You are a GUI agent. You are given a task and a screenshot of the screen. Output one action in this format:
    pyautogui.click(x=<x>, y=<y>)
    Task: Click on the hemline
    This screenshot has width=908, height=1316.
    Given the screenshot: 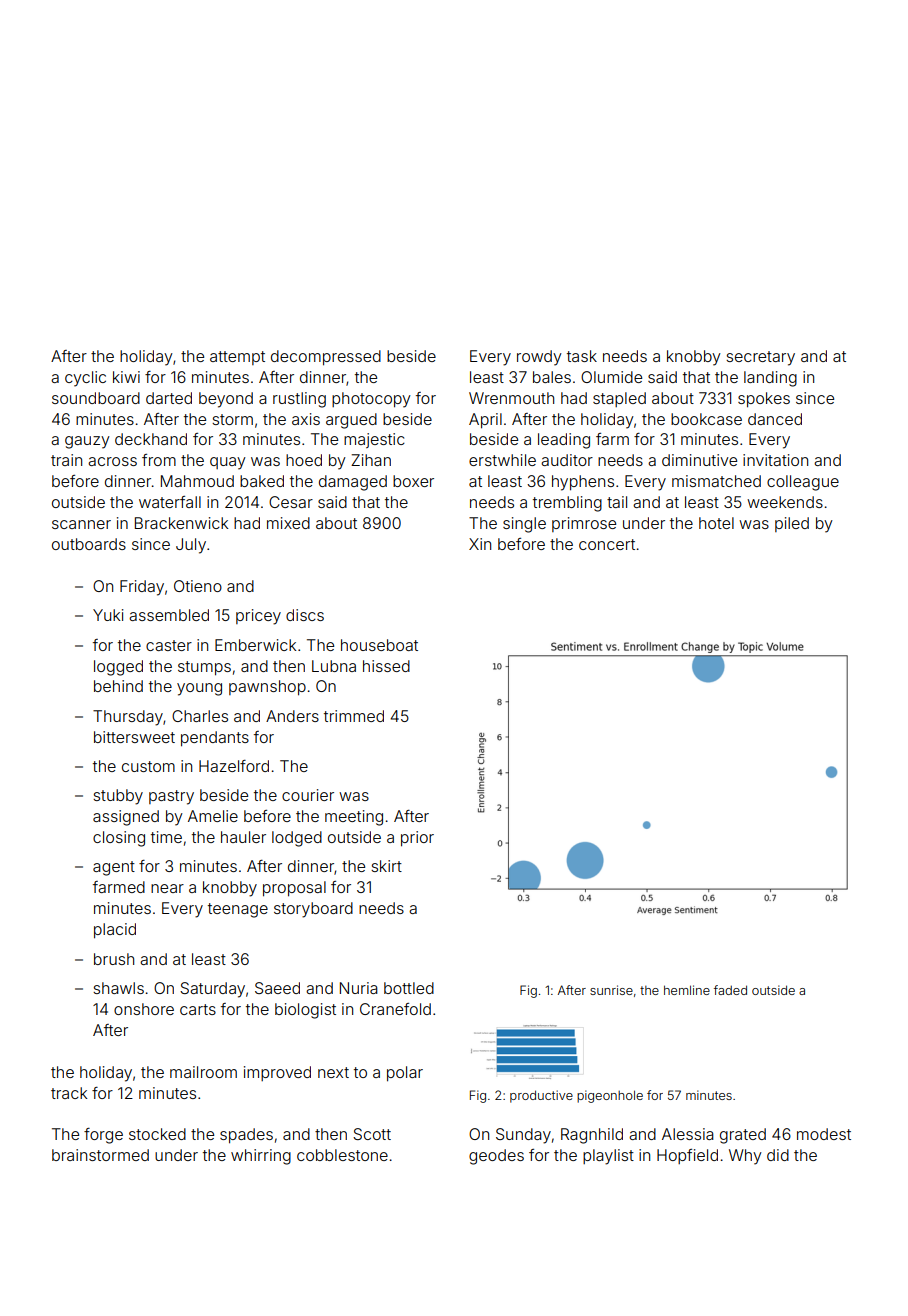 What is the action you would take?
    pyautogui.click(x=687, y=990)
